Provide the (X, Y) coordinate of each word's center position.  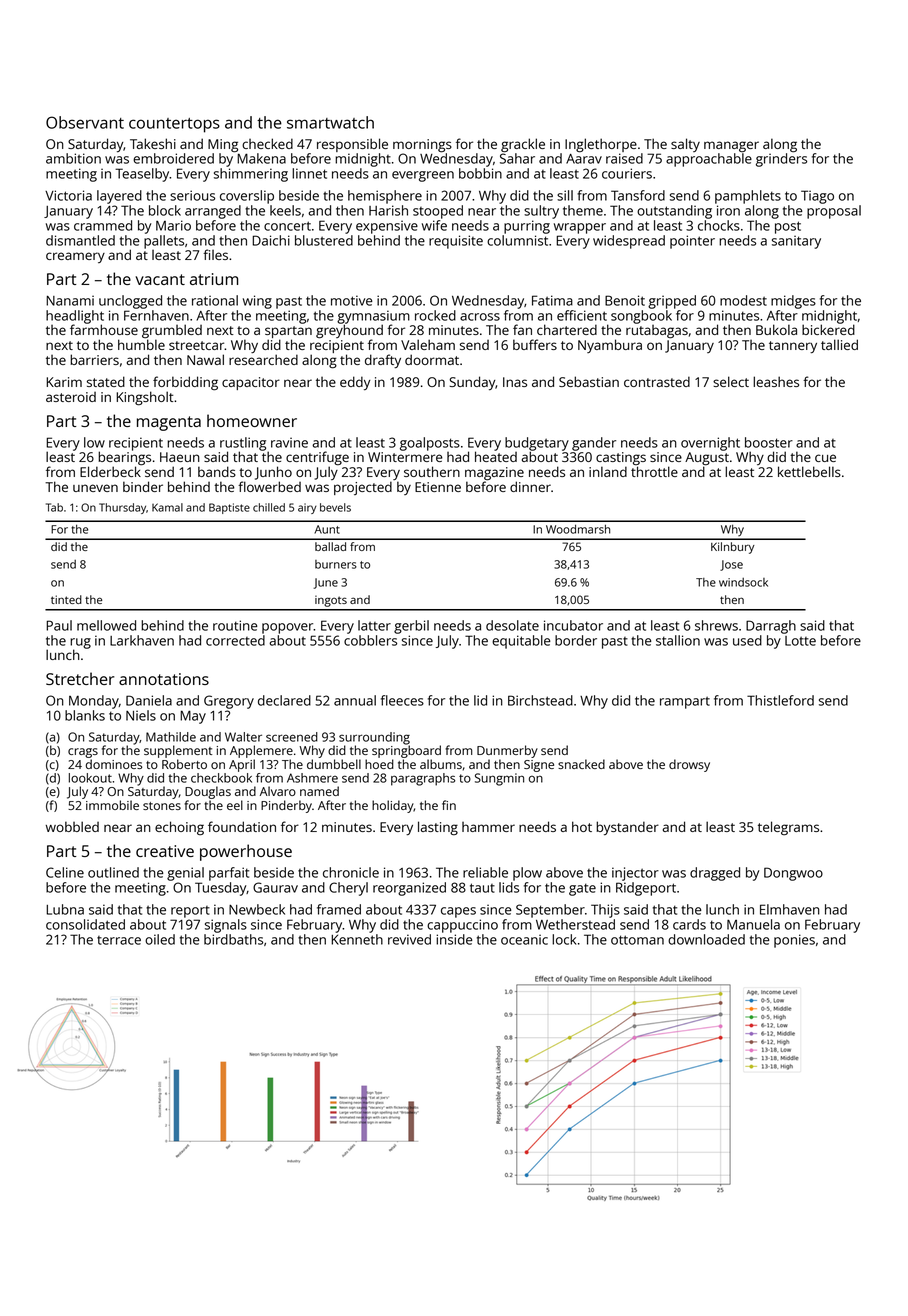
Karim (64, 382)
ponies (794, 941)
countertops (174, 125)
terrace (119, 940)
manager (731, 147)
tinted (66, 599)
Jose (731, 565)
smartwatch (330, 122)
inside (454, 939)
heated (496, 456)
